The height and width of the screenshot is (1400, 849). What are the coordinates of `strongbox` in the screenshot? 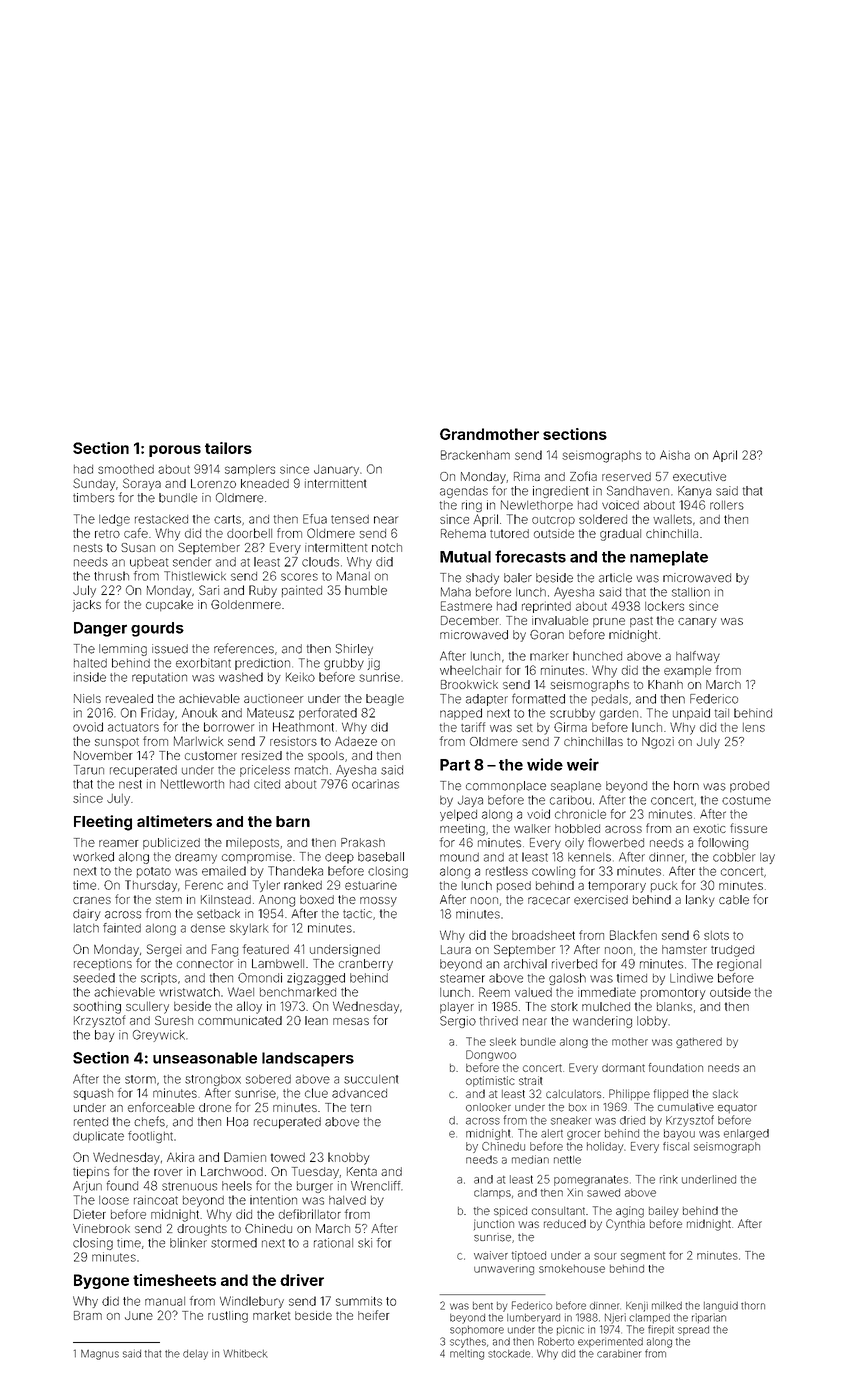 It's located at (213, 1080).
